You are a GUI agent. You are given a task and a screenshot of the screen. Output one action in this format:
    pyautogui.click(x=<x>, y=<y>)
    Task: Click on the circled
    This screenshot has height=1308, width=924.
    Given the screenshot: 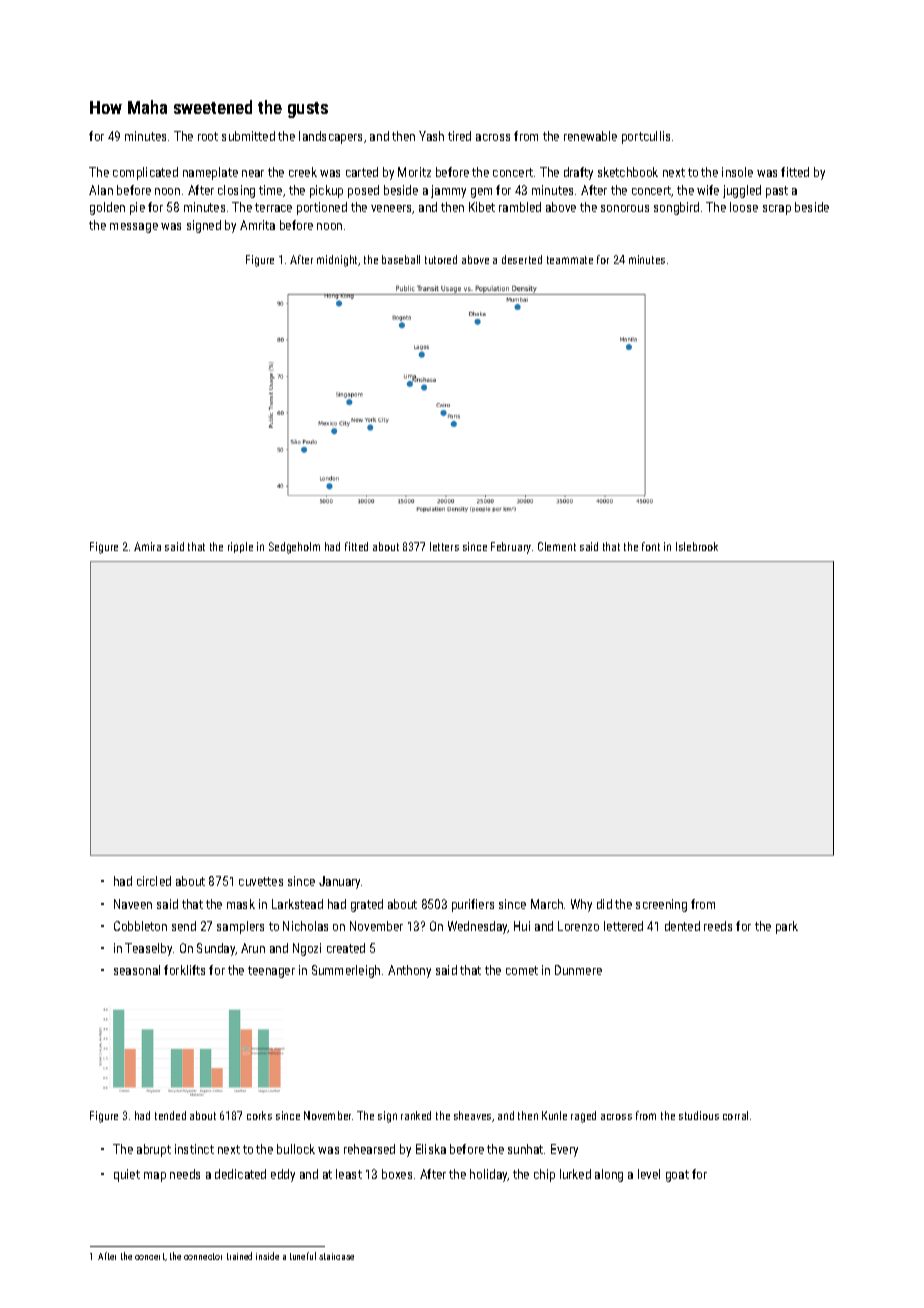 What is the action you would take?
    pyautogui.click(x=154, y=881)
